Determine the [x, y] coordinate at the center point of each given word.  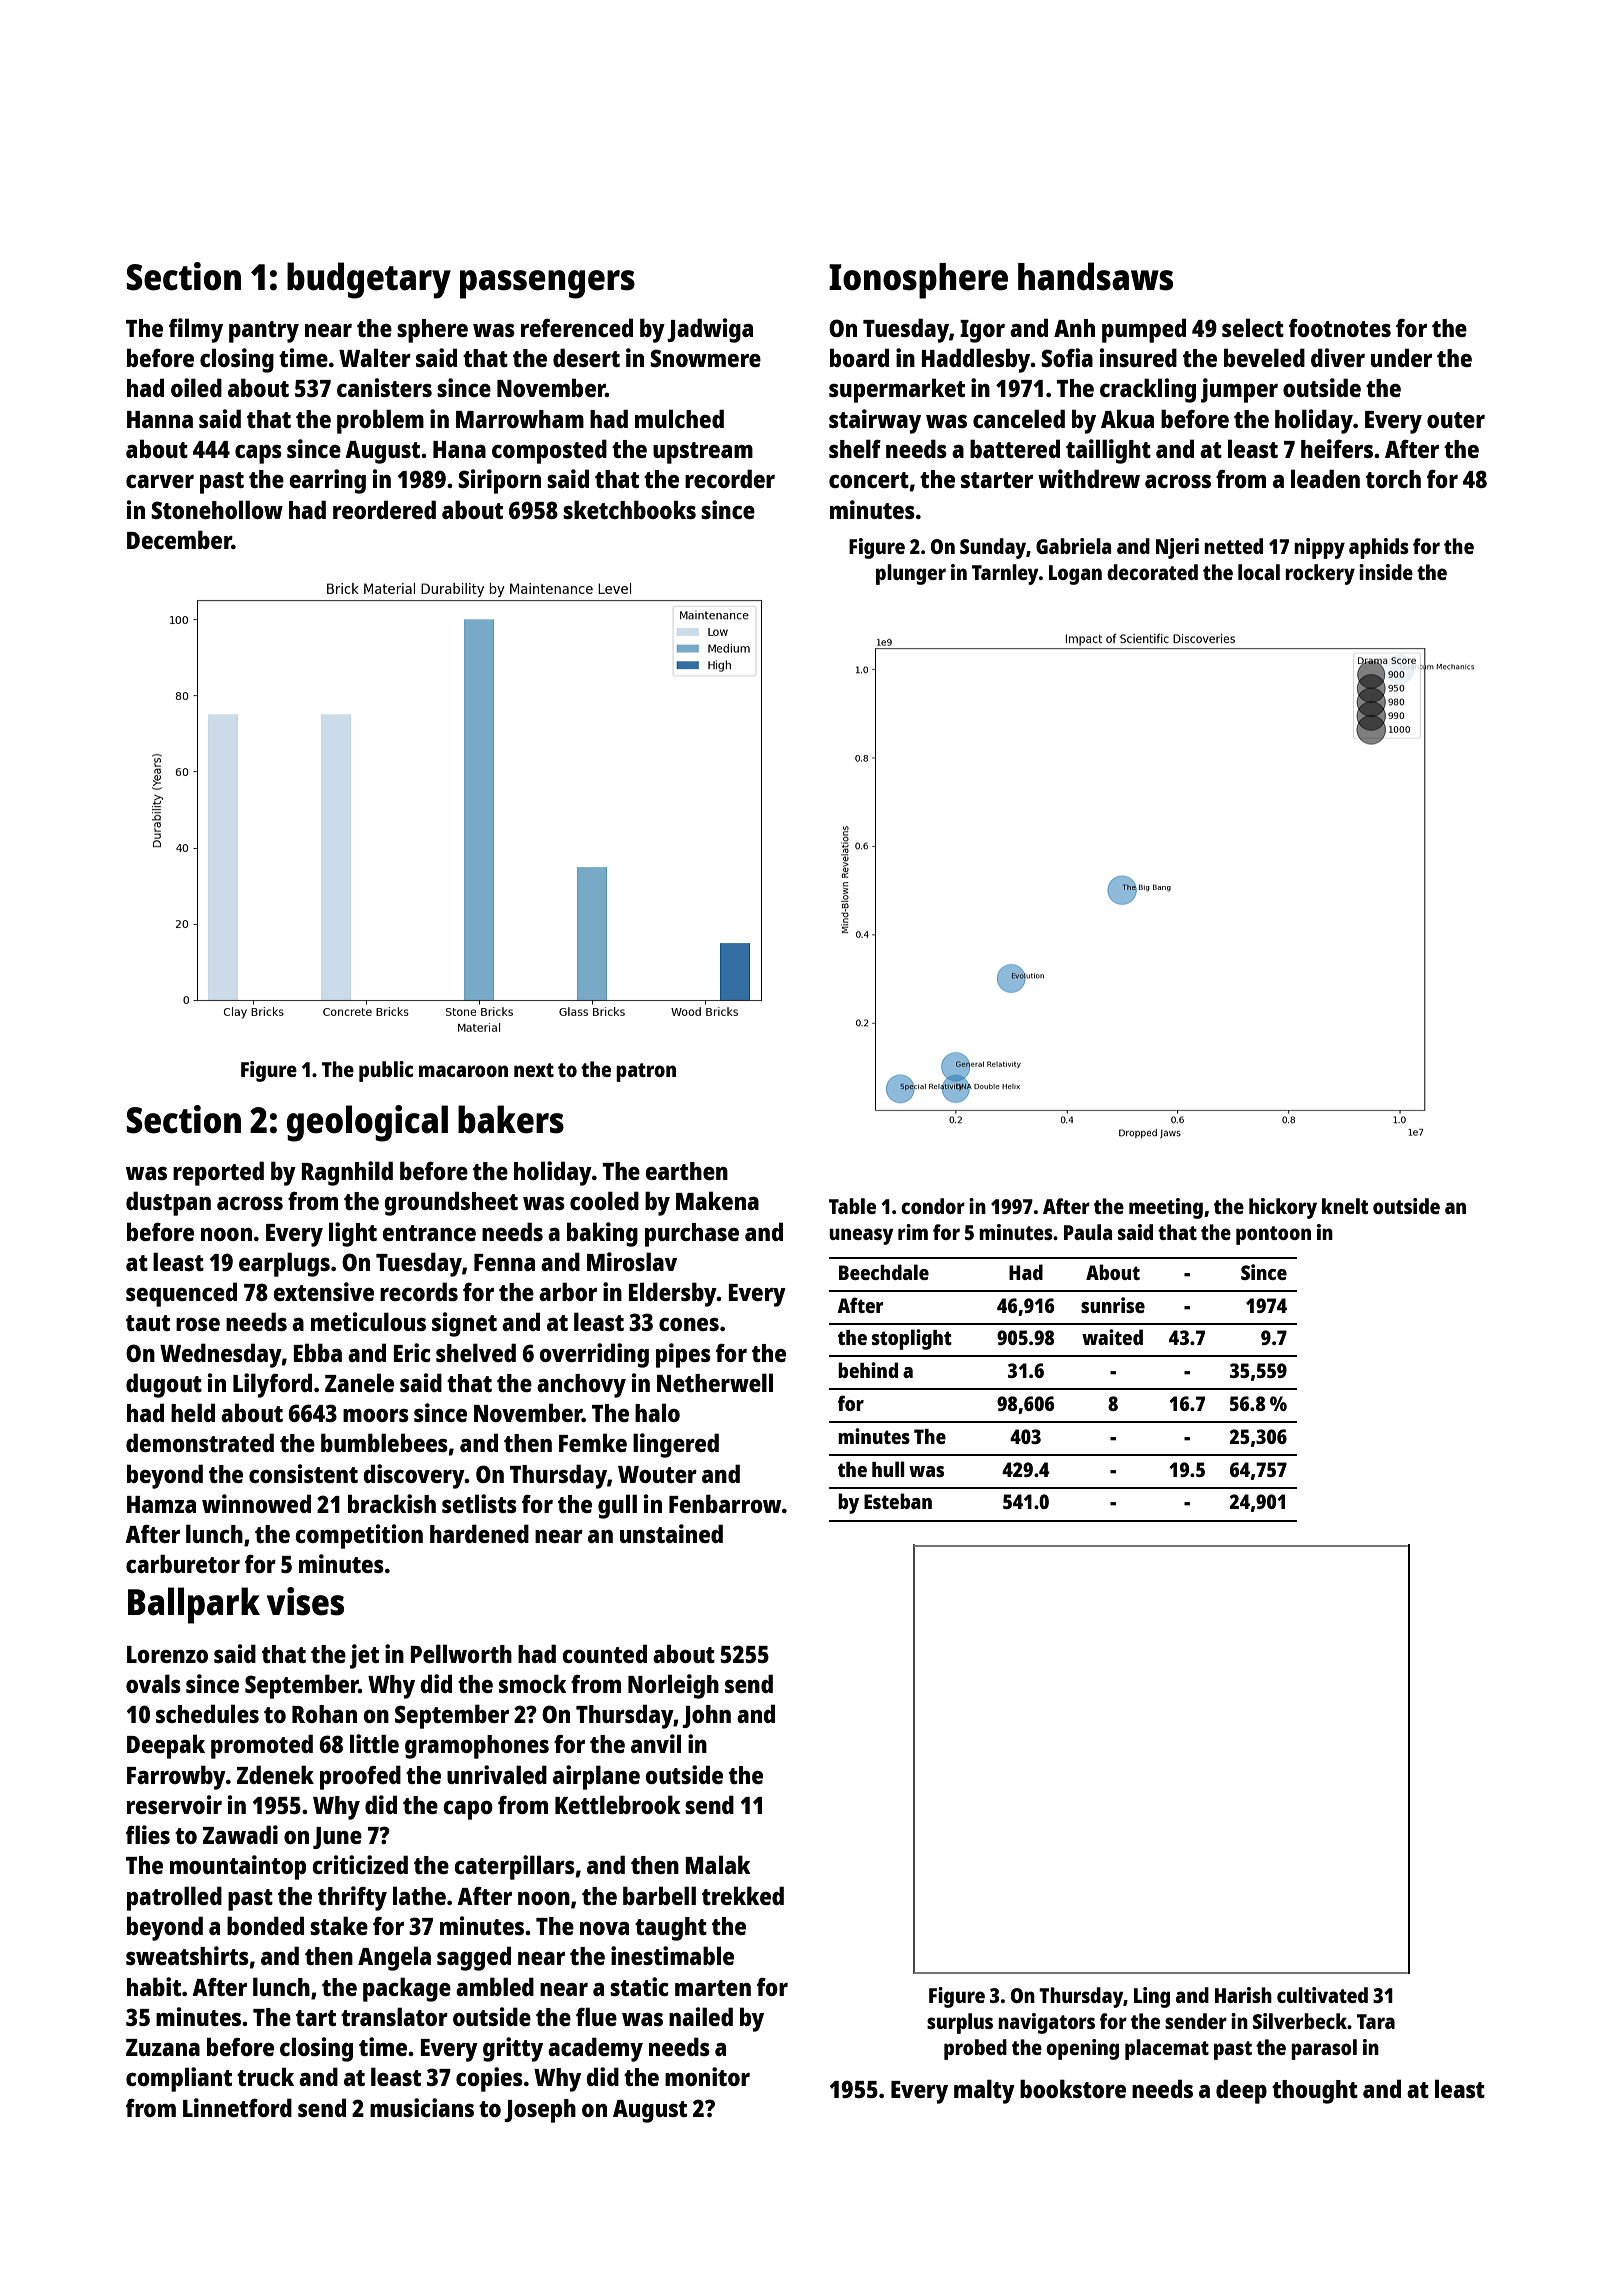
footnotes [1340, 328]
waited [1112, 1337]
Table [852, 1206]
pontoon [1273, 1235]
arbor [568, 1291]
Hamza [161, 1504]
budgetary [369, 280]
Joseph [540, 2111]
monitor [707, 2076]
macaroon [463, 1071]
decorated [1152, 572]
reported [218, 1173]
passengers [547, 284]
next [534, 1070]
